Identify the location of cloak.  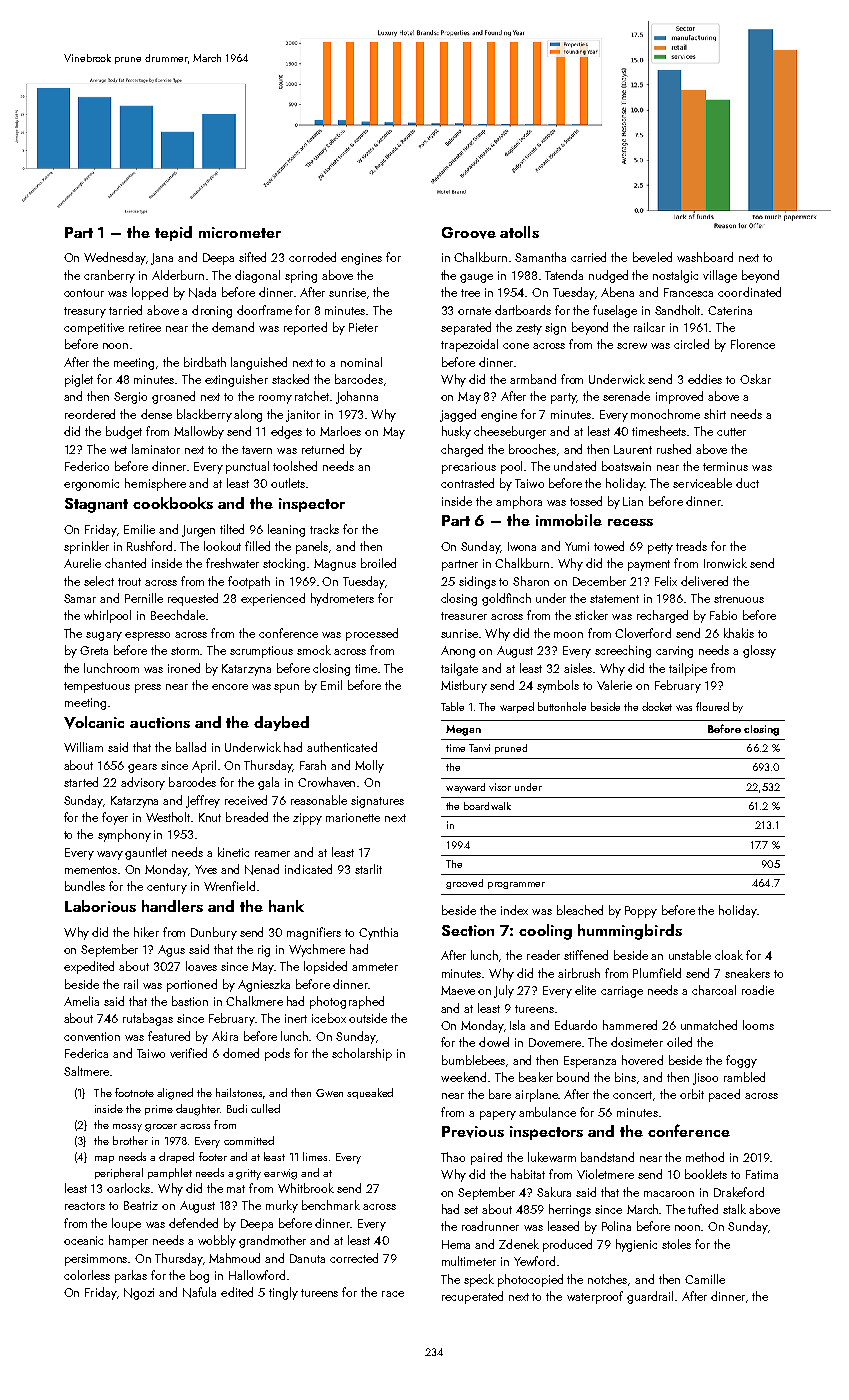
(729, 955).
